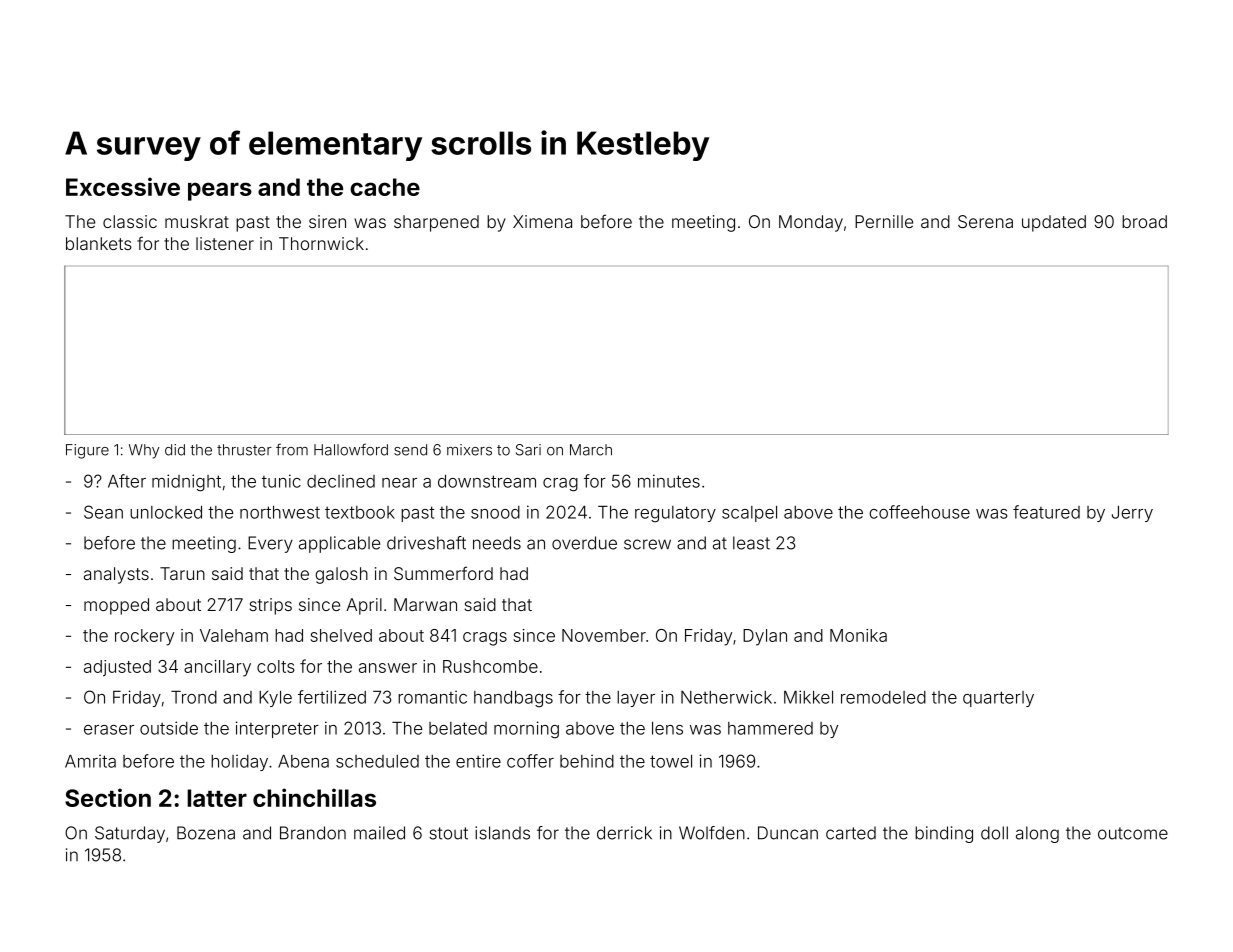  What do you see at coordinates (130, 834) in the image?
I see `Saturday` at bounding box center [130, 834].
